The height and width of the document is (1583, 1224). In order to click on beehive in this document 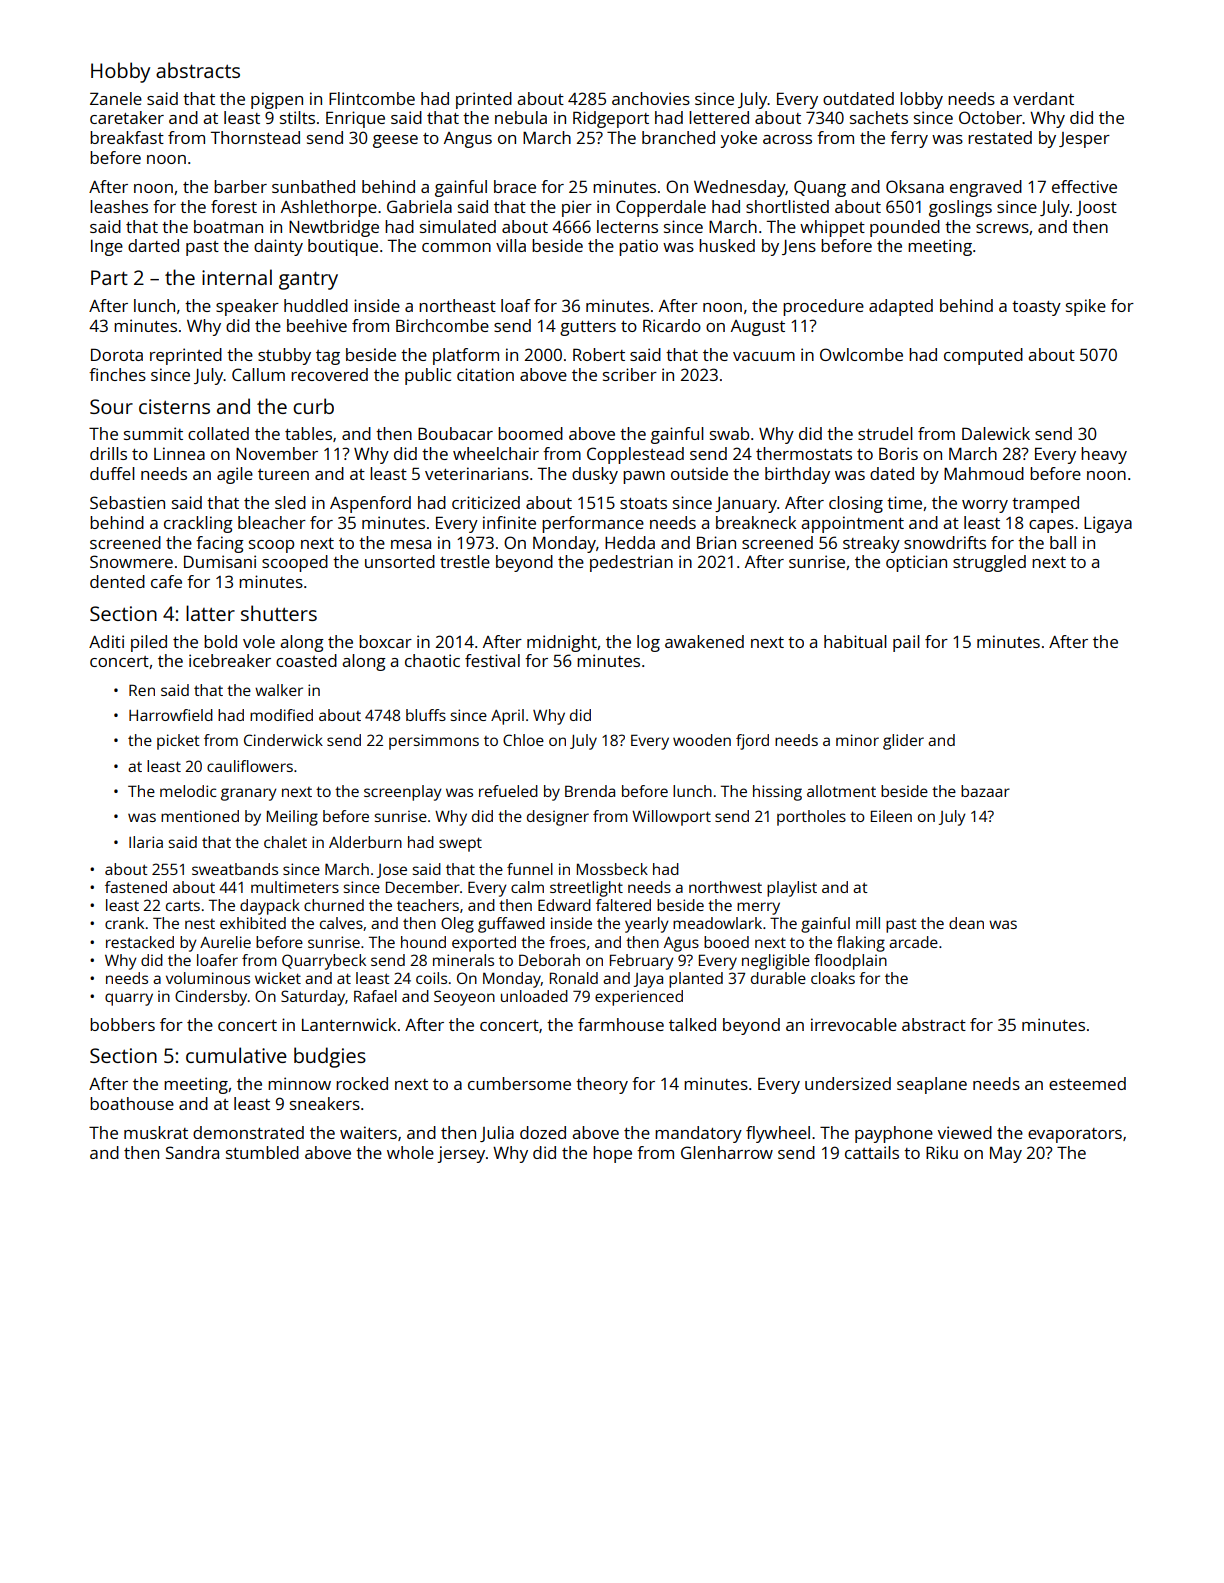, I will do `click(317, 325)`.
